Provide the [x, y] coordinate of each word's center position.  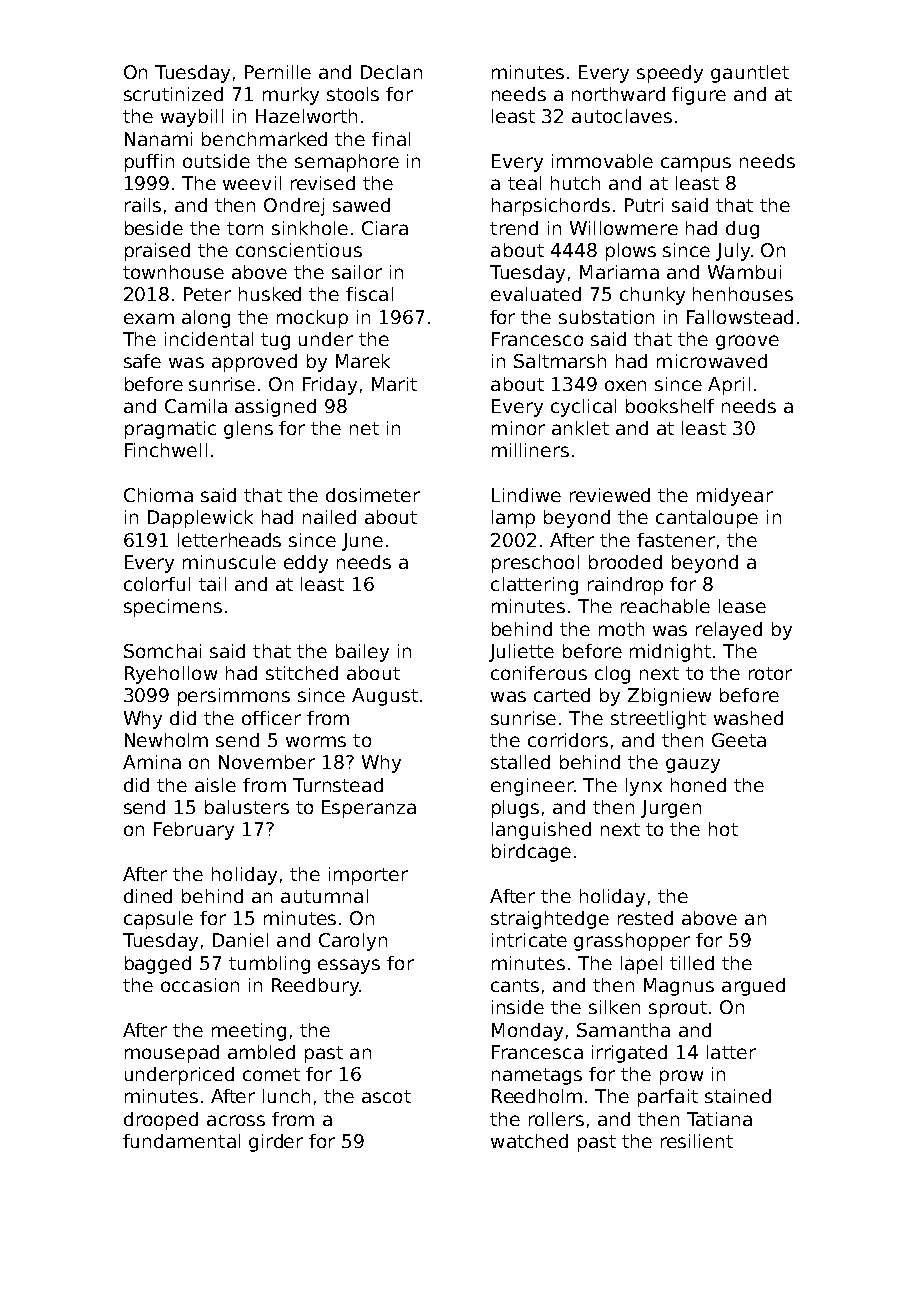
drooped [161, 1121]
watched [529, 1141]
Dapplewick [200, 519]
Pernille [278, 72]
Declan [391, 72]
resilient [697, 1141]
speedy [670, 74]
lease [742, 606]
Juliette [521, 653]
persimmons [234, 697]
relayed [729, 631]
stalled [520, 762]
